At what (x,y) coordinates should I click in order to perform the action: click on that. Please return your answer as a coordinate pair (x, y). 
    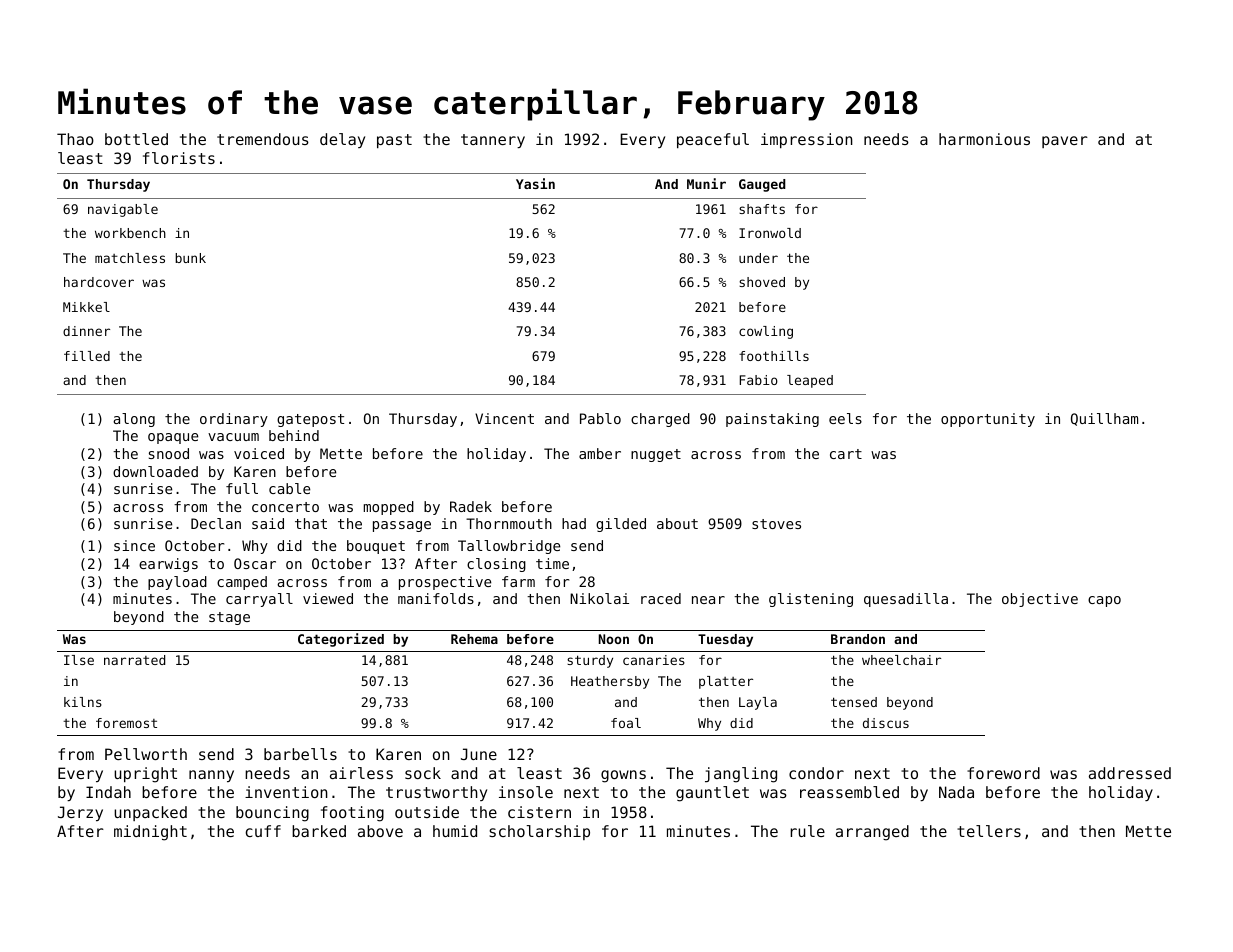
    Looking at the image, I should click on (311, 523).
